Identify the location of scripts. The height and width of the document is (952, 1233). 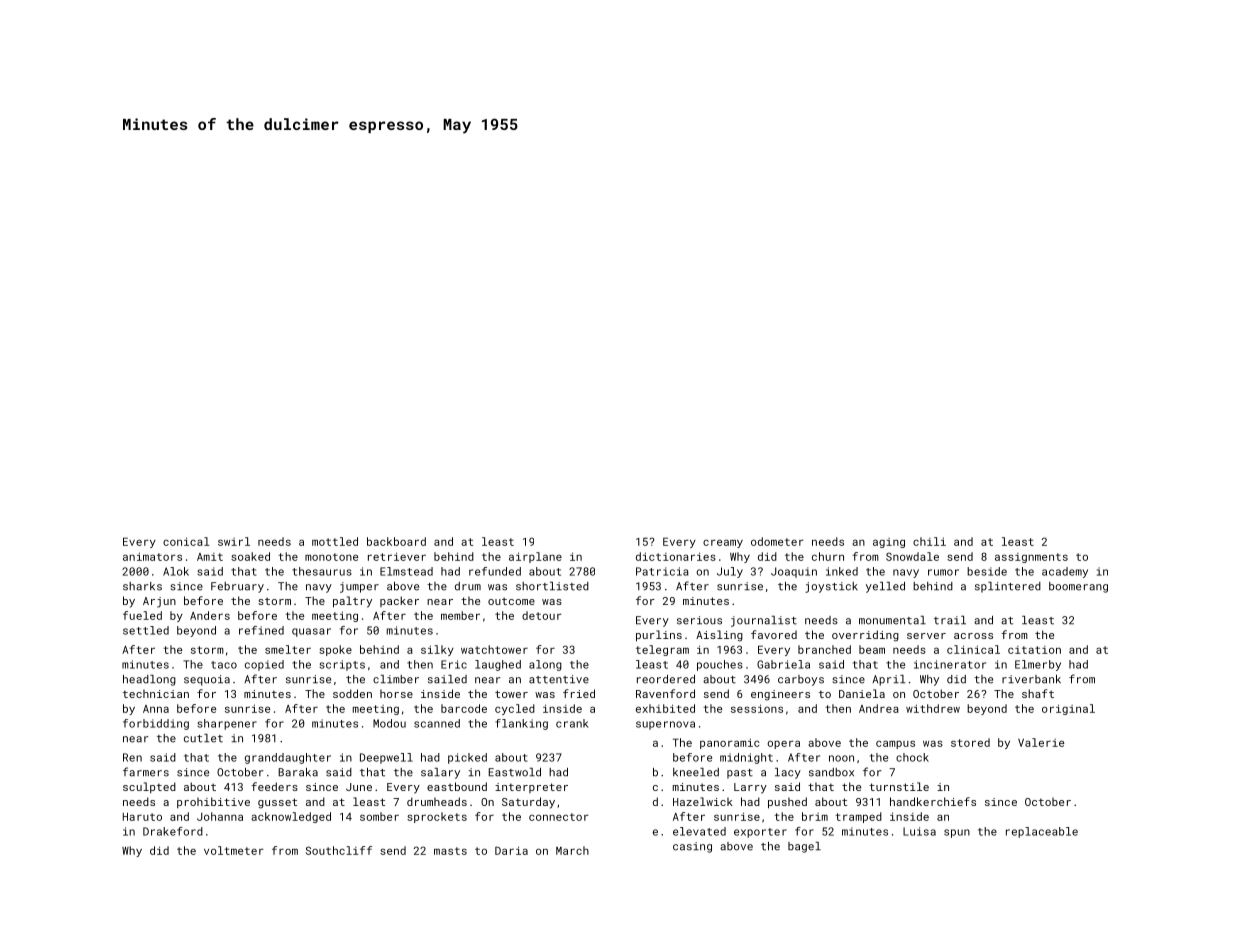
(342, 665).
